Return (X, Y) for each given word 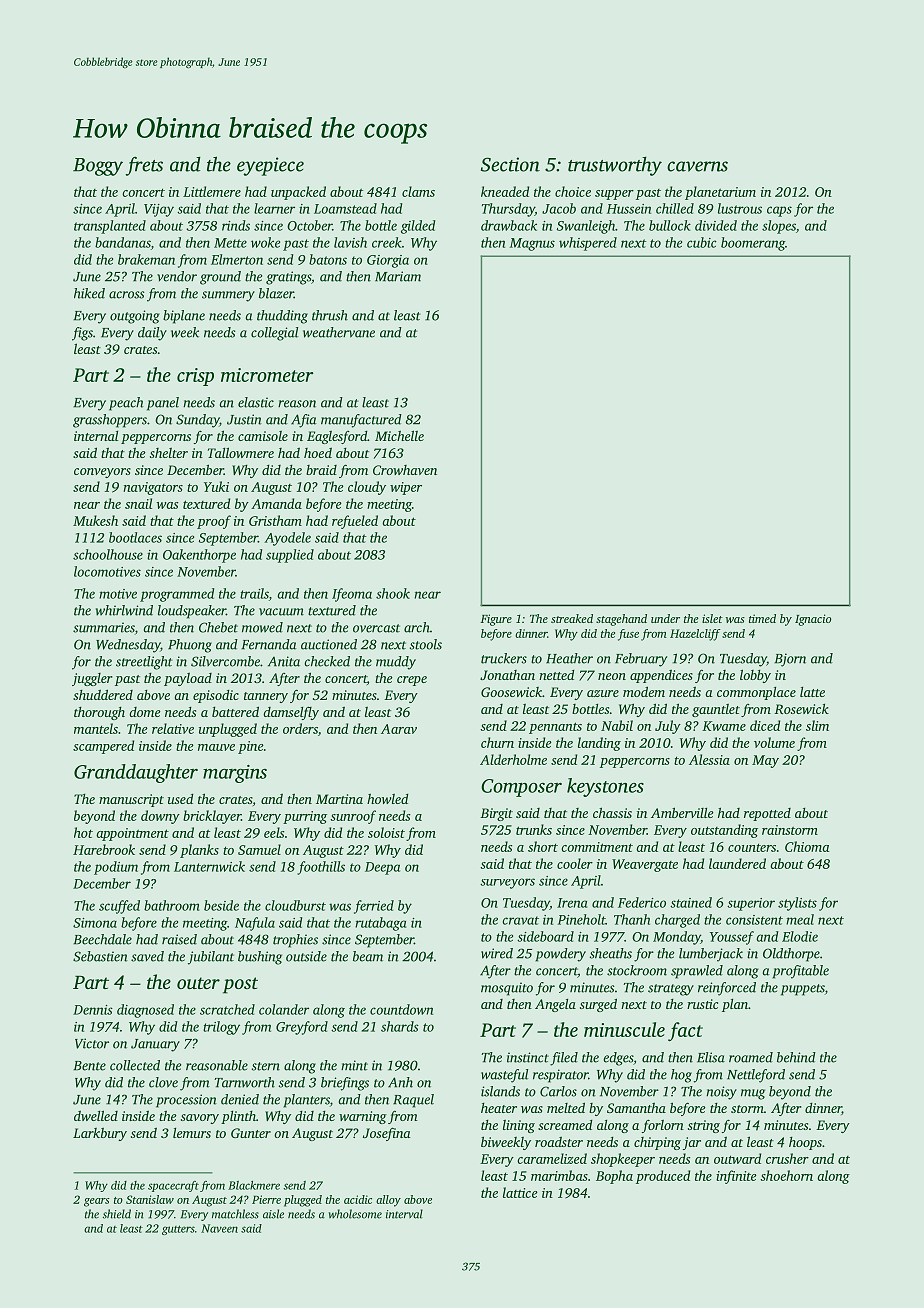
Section (510, 164)
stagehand (621, 620)
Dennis (93, 1010)
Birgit (496, 814)
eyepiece (270, 166)
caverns (697, 166)
